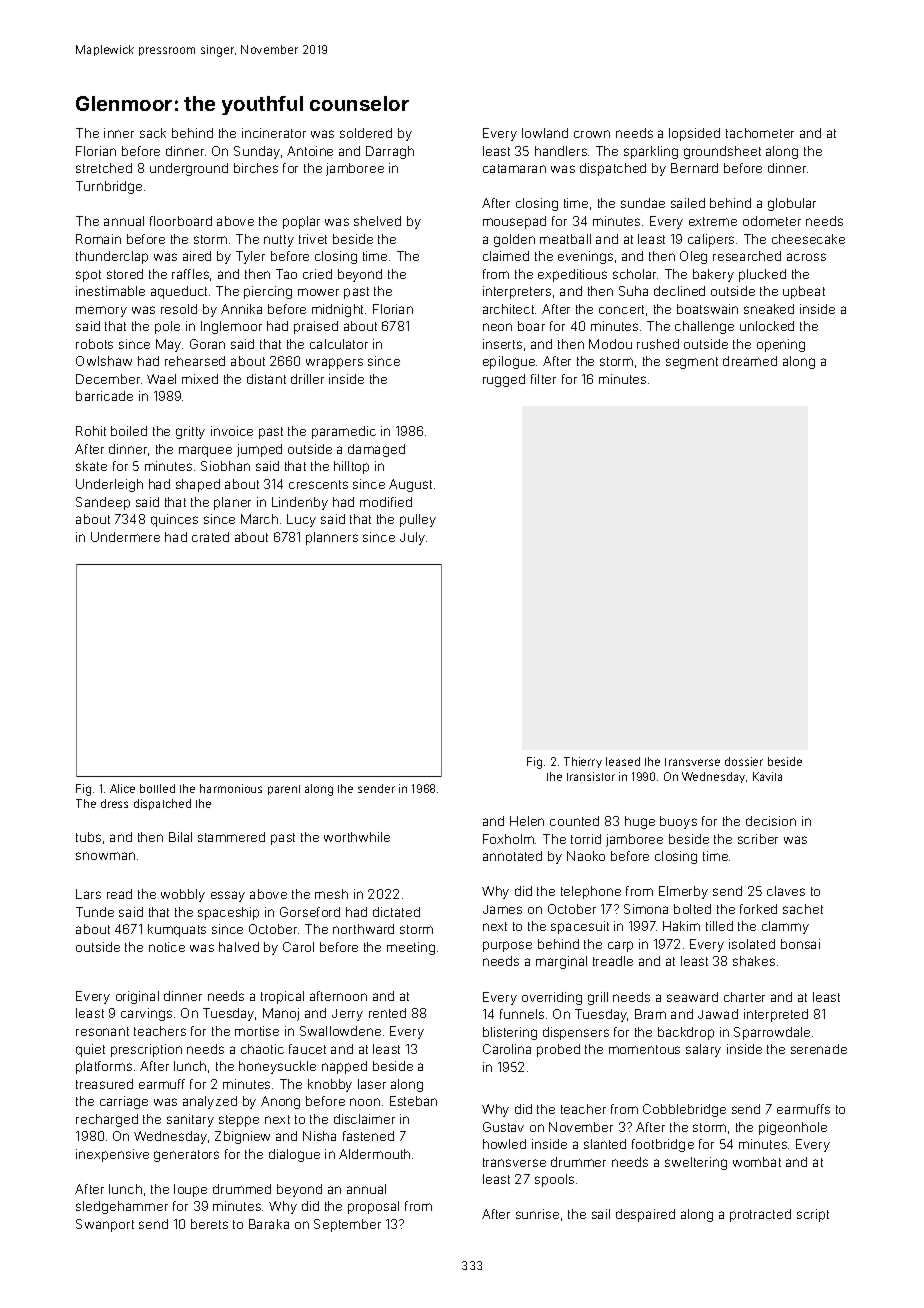 The height and width of the page is (1308, 924). What do you see at coordinates (558, 1050) in the page?
I see `probed` at bounding box center [558, 1050].
